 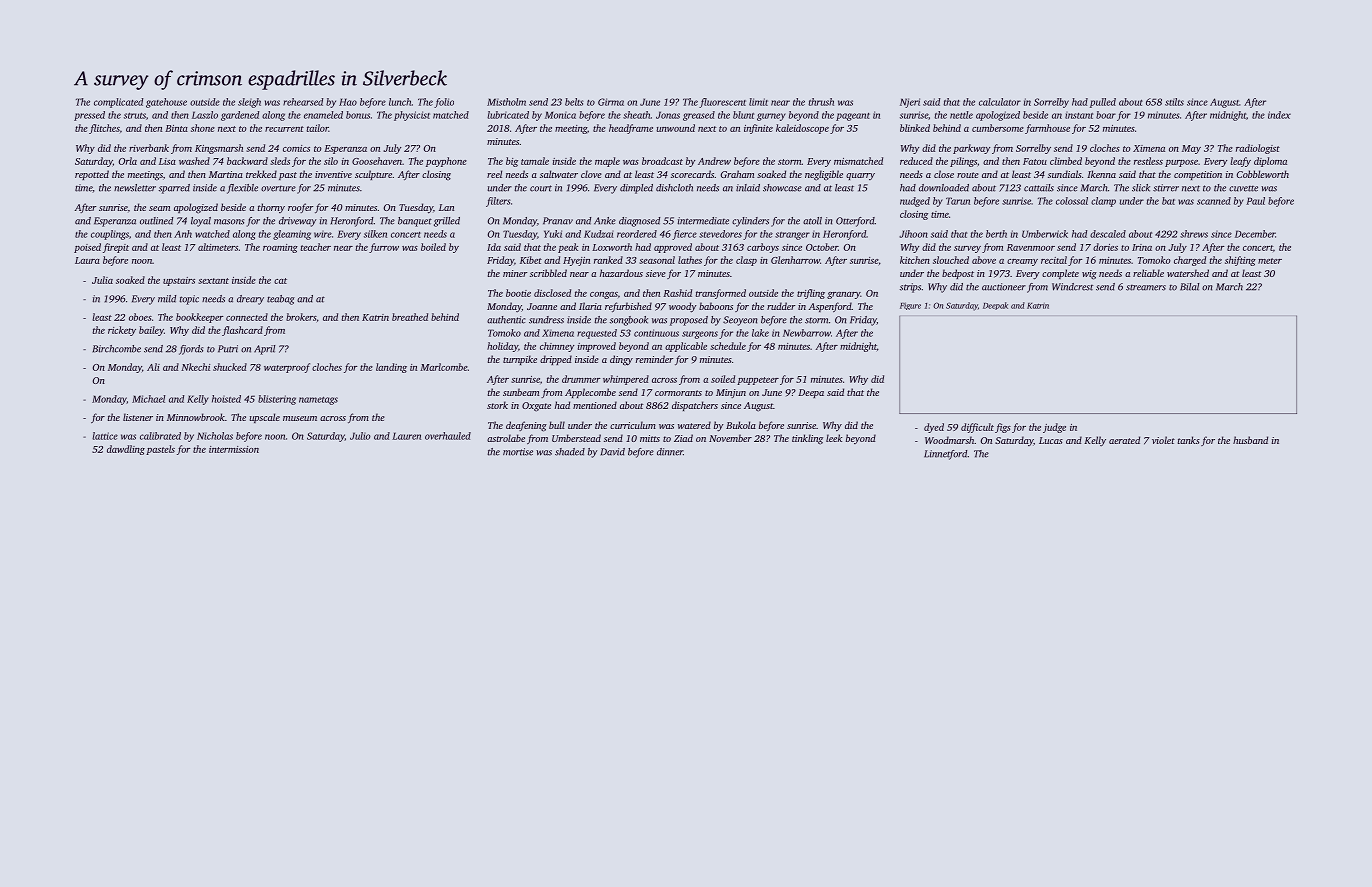 What do you see at coordinates (118, 103) in the image?
I see `complicated` at bounding box center [118, 103].
